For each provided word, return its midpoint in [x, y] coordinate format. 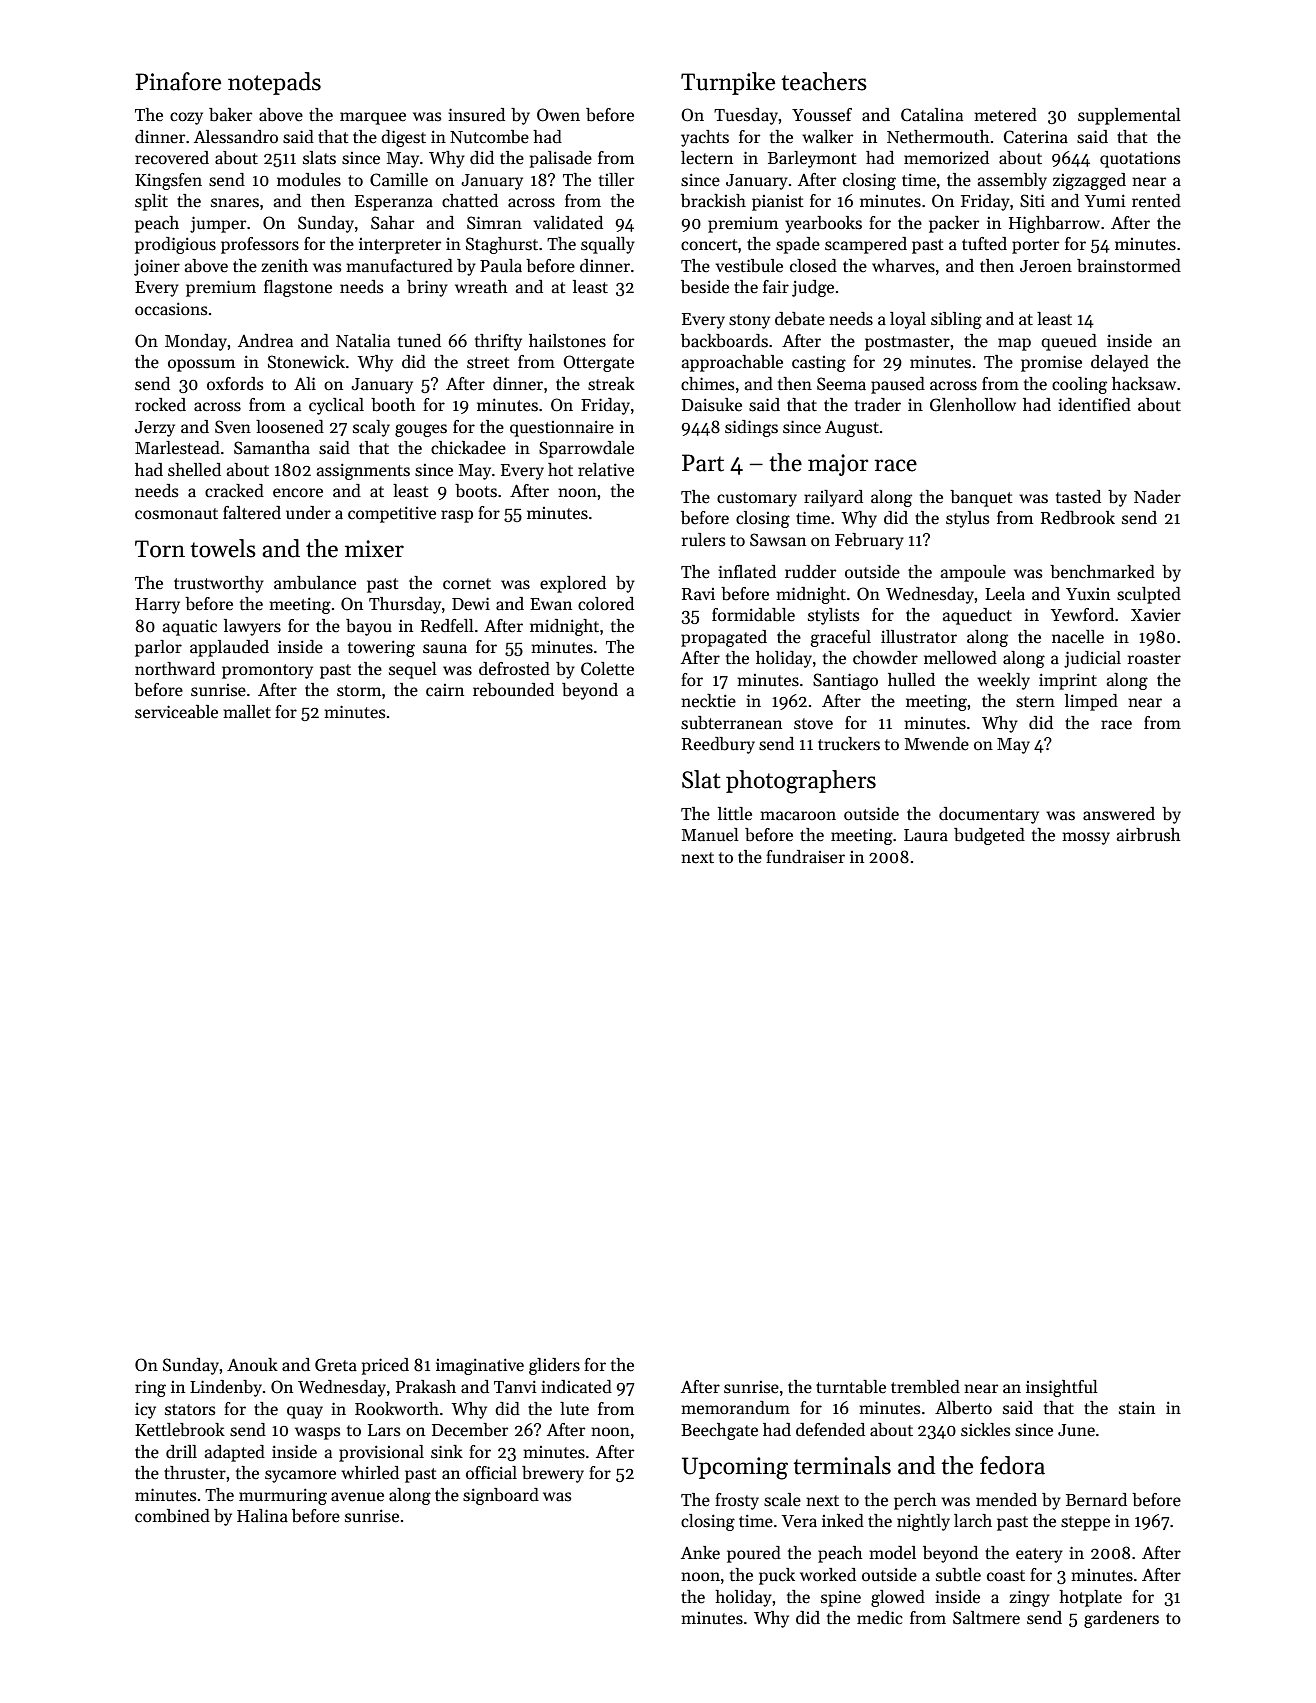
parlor [158, 648]
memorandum [735, 1408]
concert [709, 245]
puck [777, 1576]
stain [1137, 1408]
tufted [984, 244]
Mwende [937, 744]
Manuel [710, 835]
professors [260, 245]
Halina [262, 1515]
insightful [1062, 1388]
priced [385, 1366]
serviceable [176, 712]
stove [813, 724]
